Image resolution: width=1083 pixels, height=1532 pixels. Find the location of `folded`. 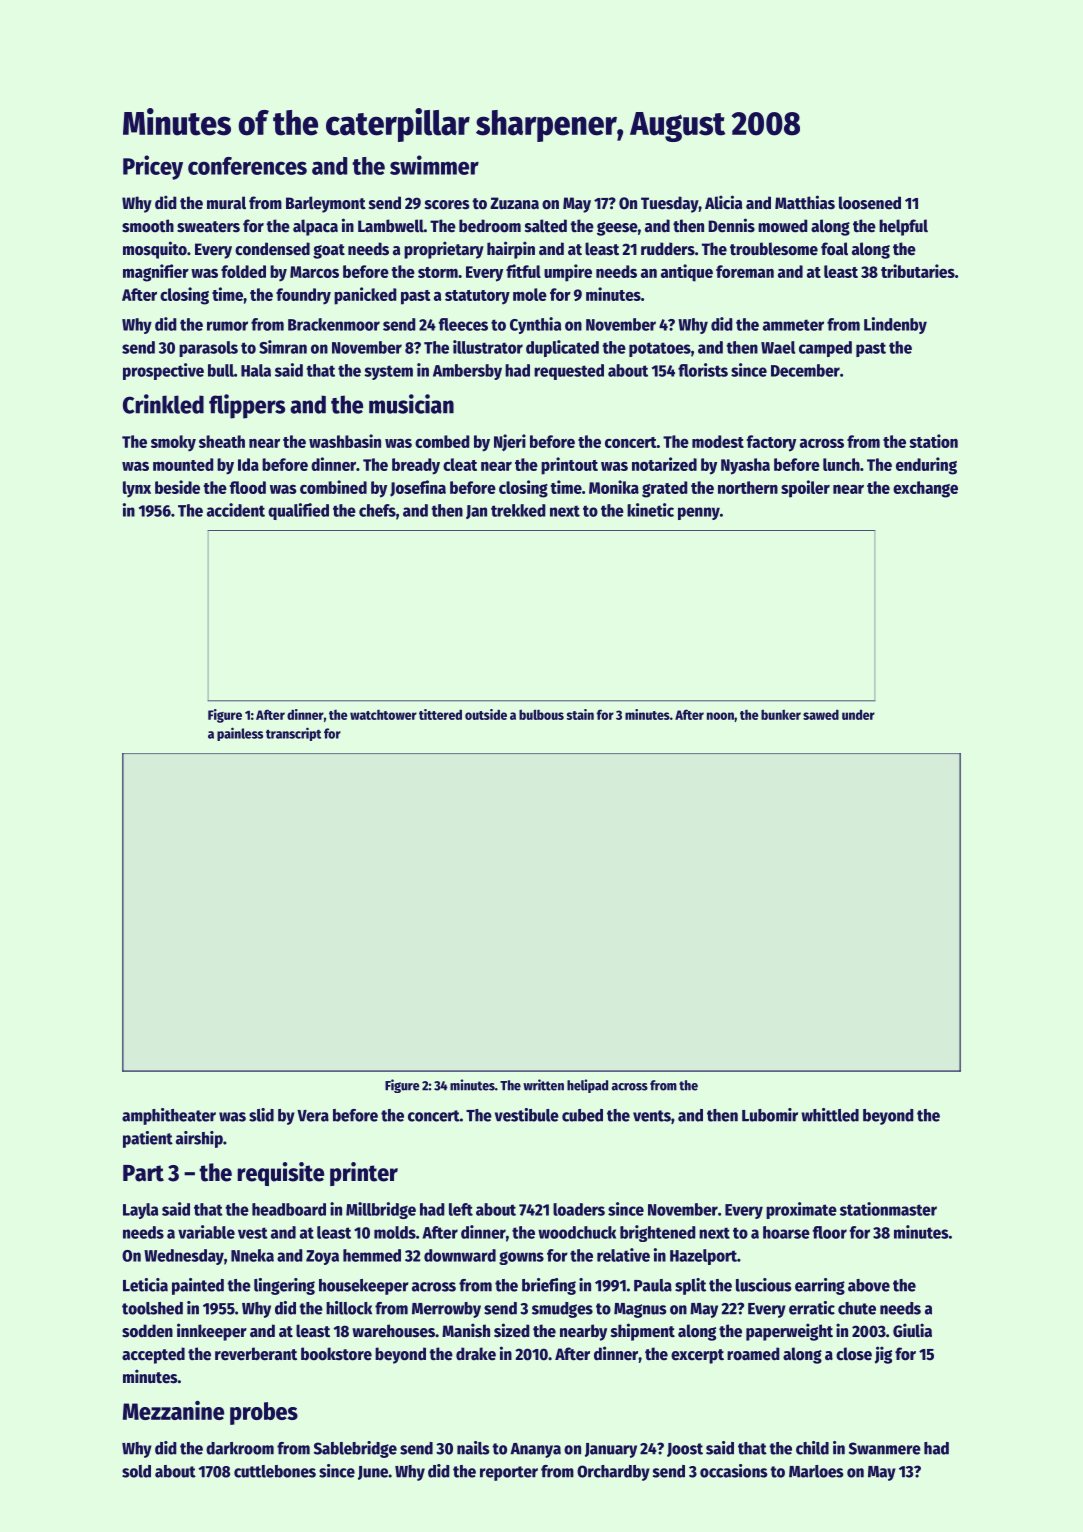

folded is located at coordinates (243, 271).
